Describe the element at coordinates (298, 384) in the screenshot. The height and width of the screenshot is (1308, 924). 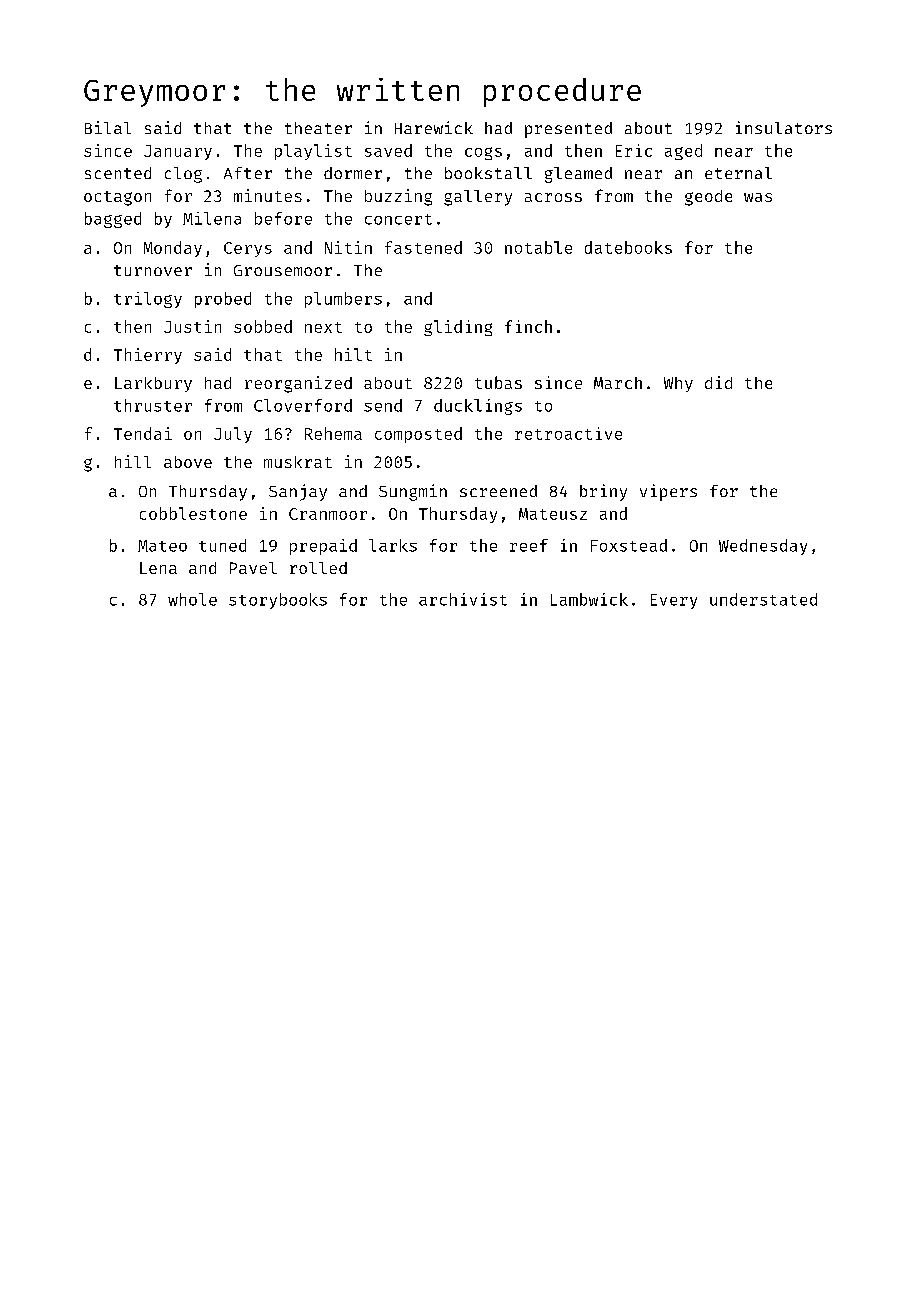
I see `reorganized` at that location.
